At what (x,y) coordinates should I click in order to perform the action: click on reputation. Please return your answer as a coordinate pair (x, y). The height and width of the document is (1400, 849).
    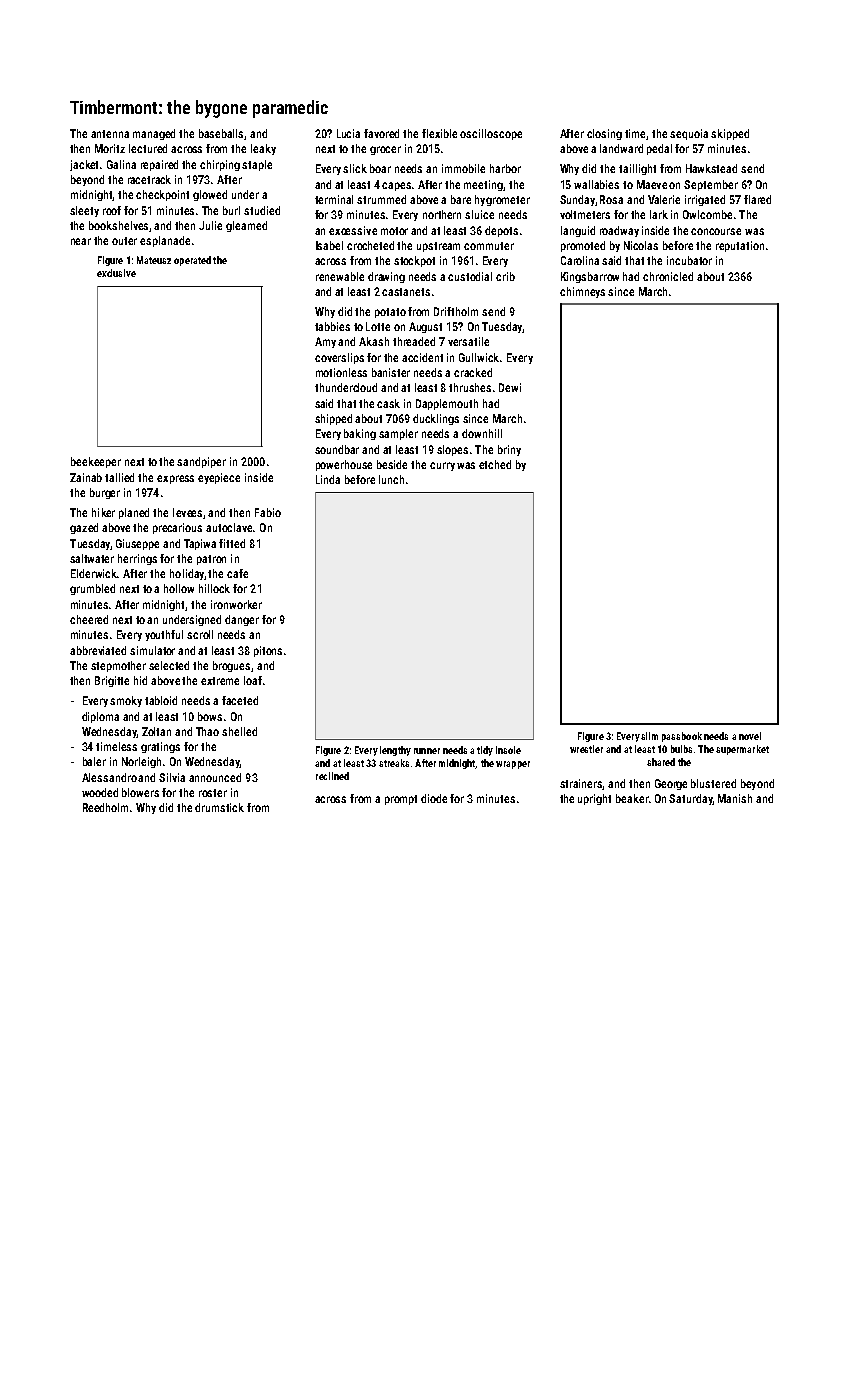
    Looking at the image, I should click on (740, 246).
